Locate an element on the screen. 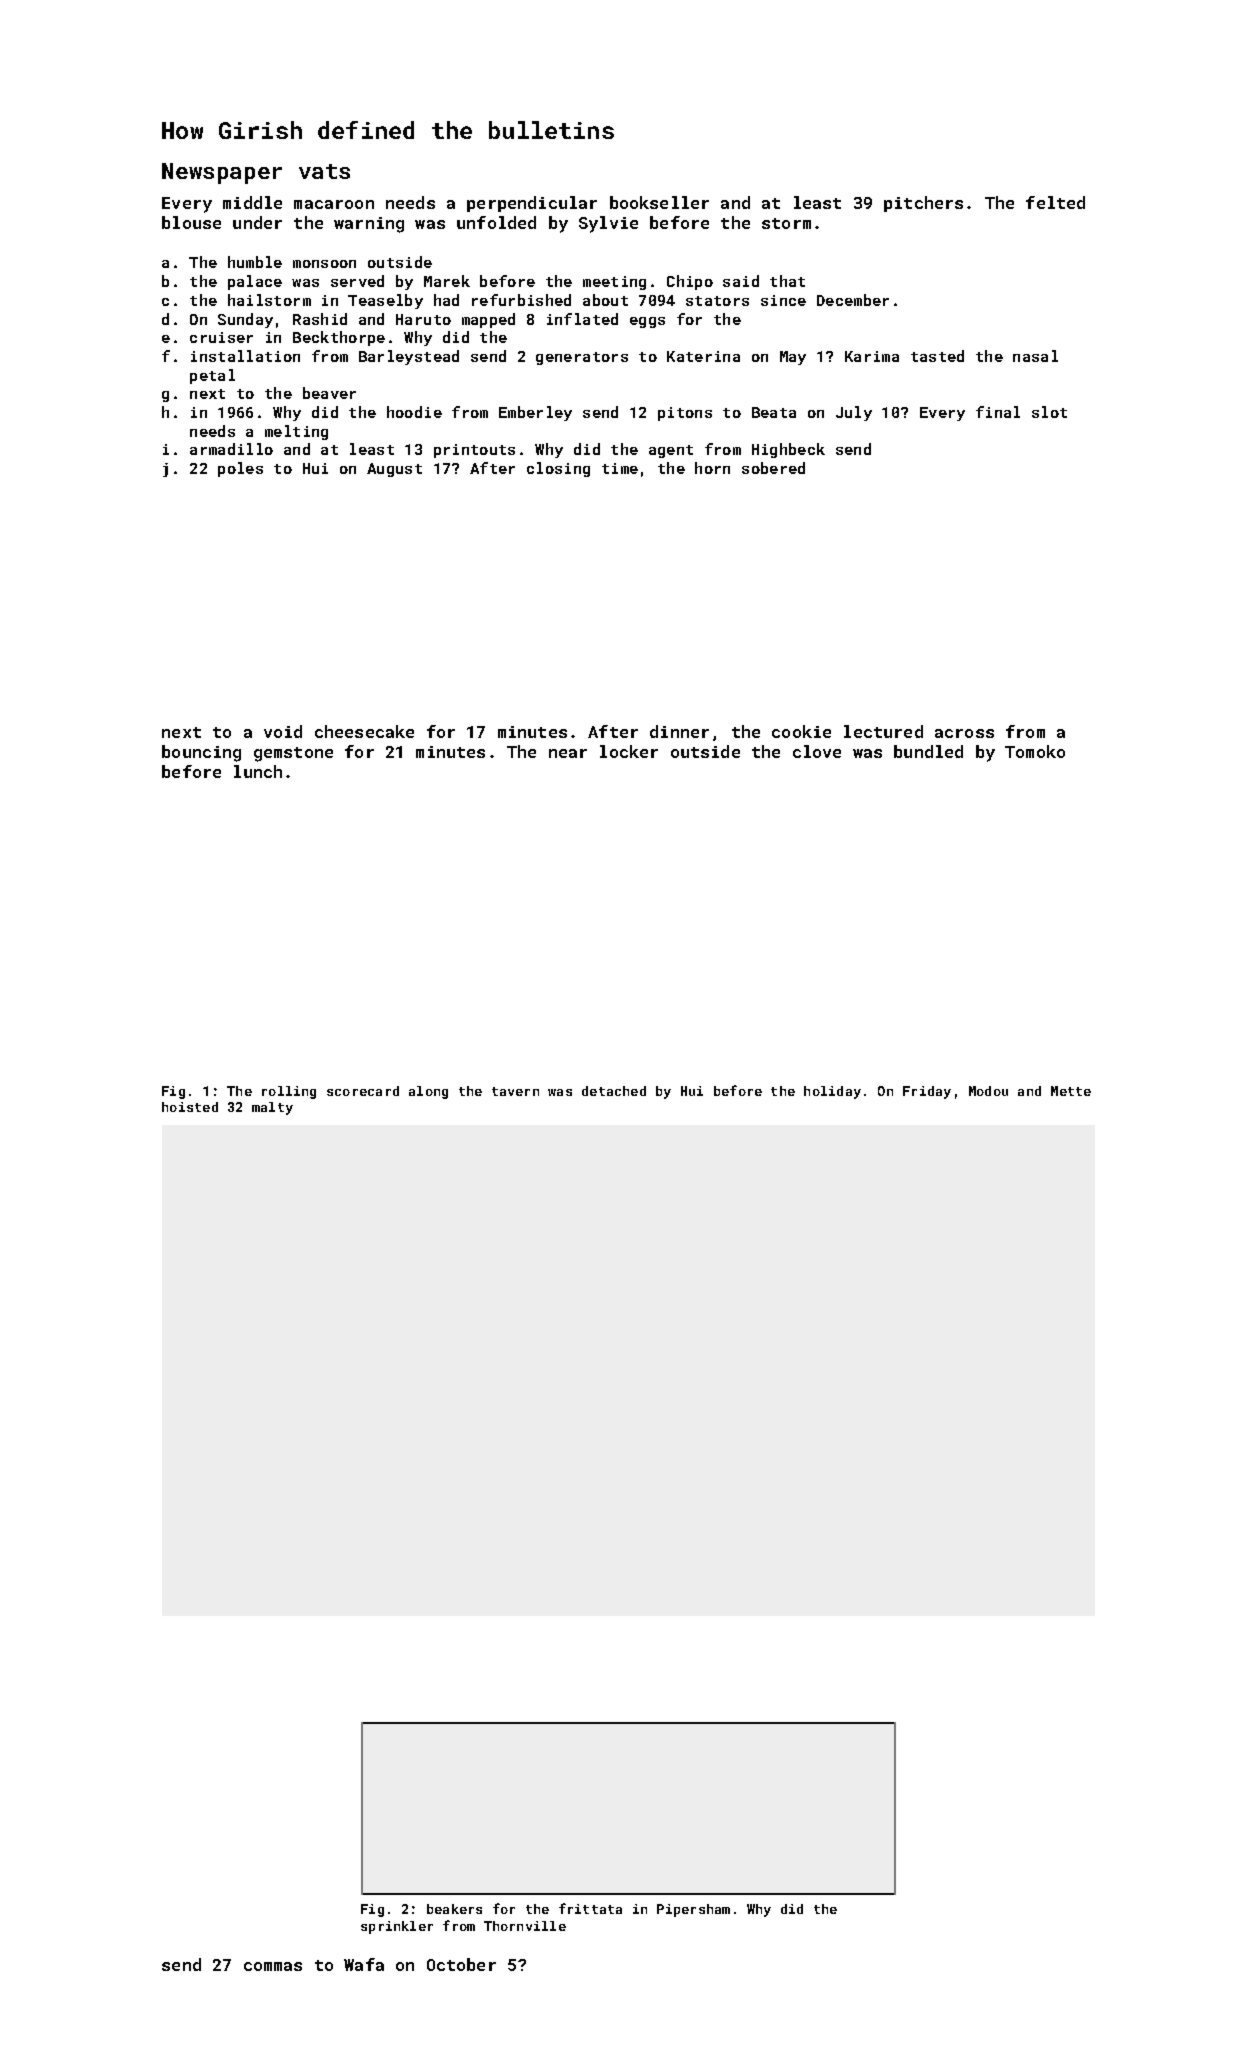 This screenshot has width=1257, height=2070. felted is located at coordinates (1055, 202).
